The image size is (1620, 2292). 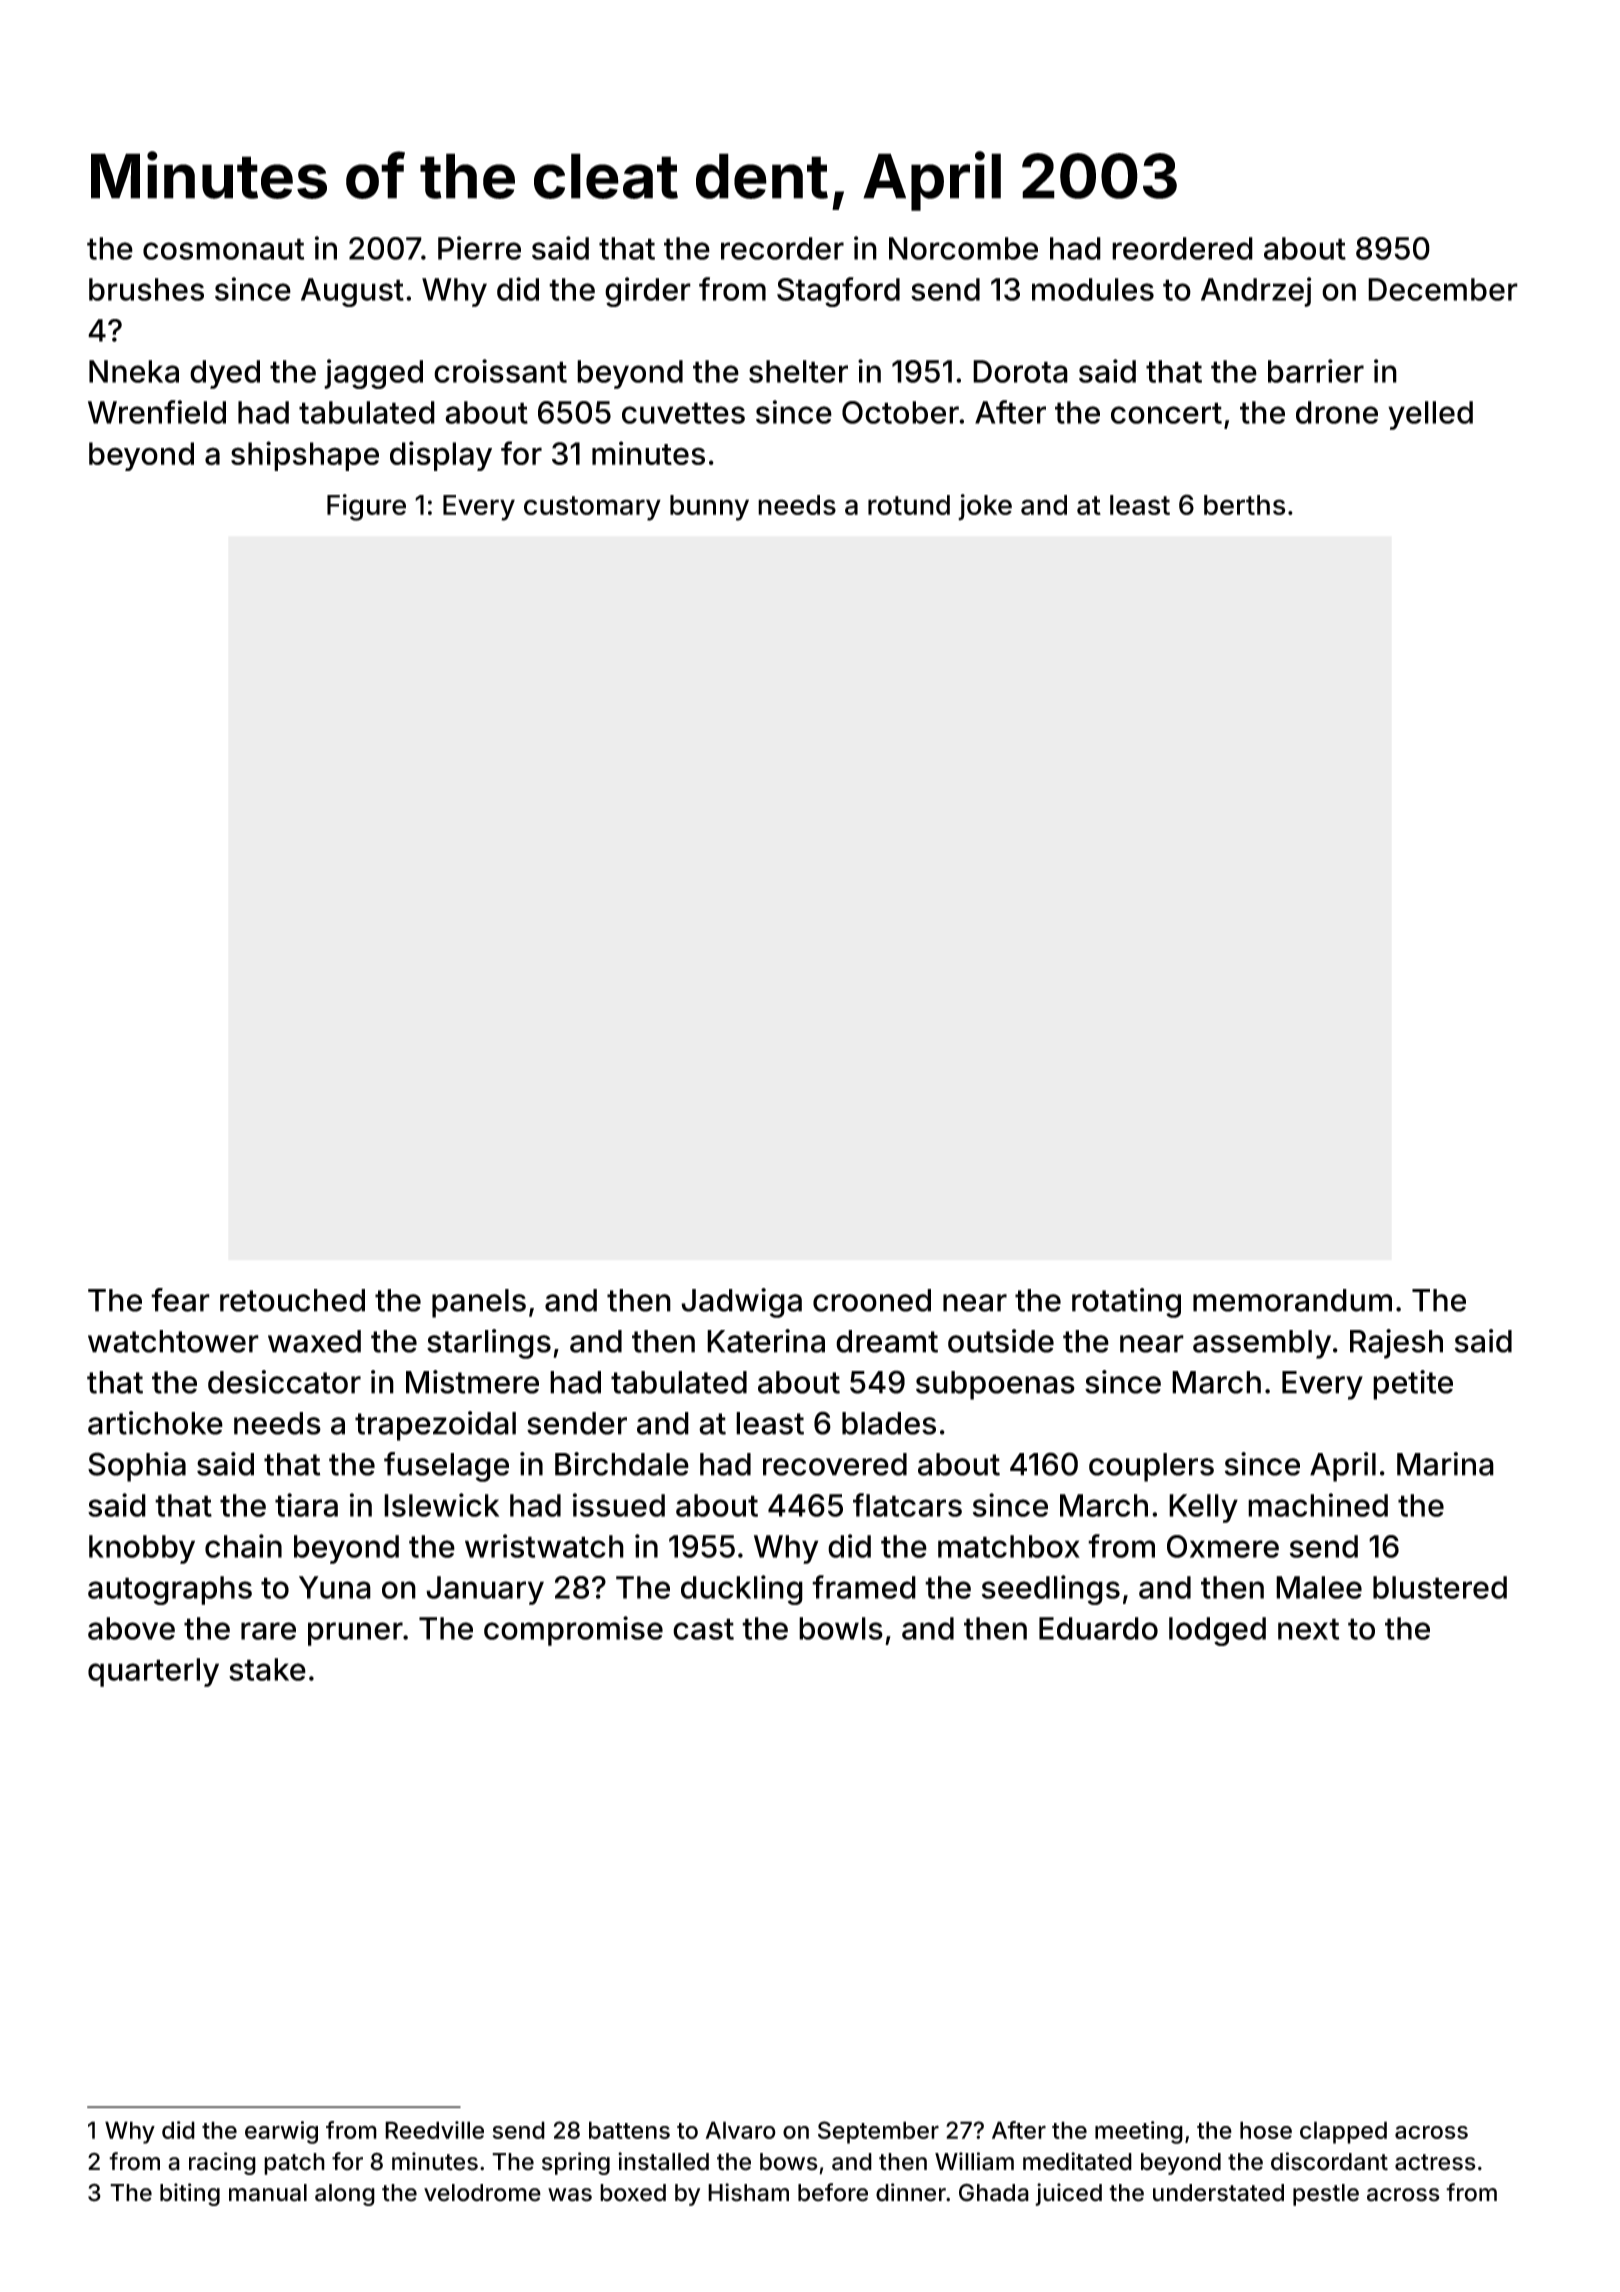 What do you see at coordinates (1435, 2162) in the screenshot?
I see `actress` at bounding box center [1435, 2162].
